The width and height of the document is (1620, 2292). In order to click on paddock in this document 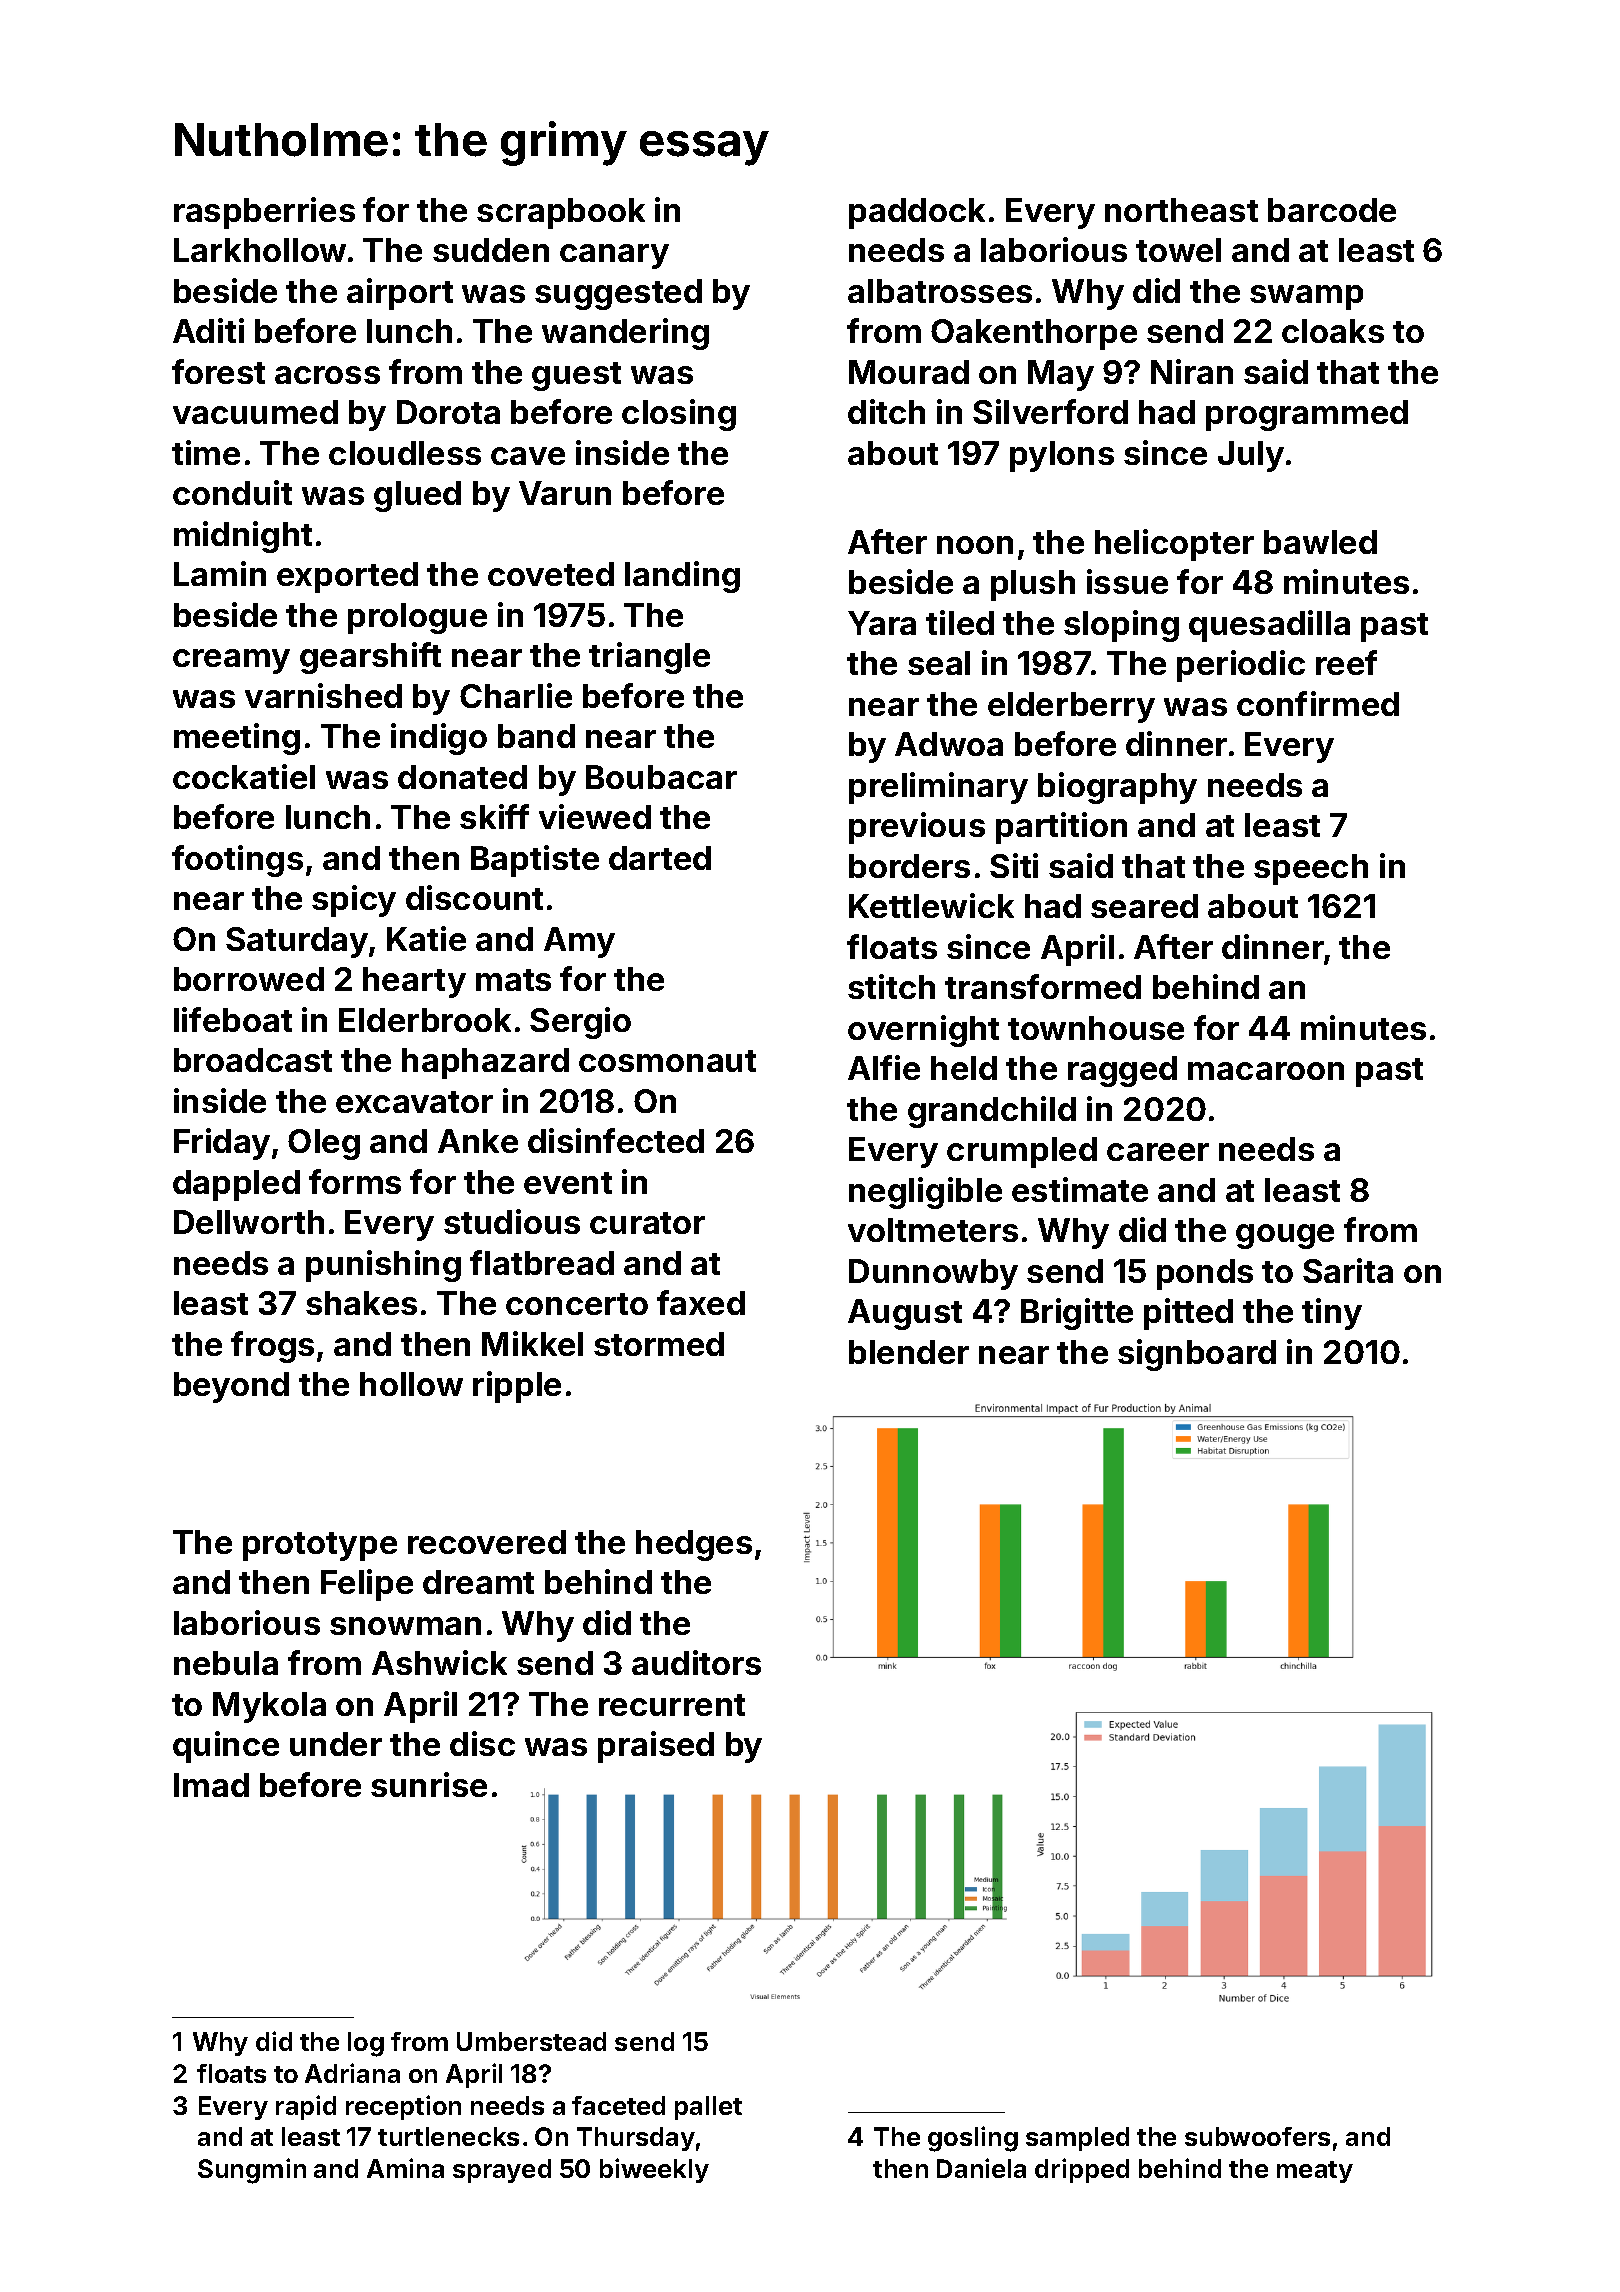, I will do `click(917, 213)`.
